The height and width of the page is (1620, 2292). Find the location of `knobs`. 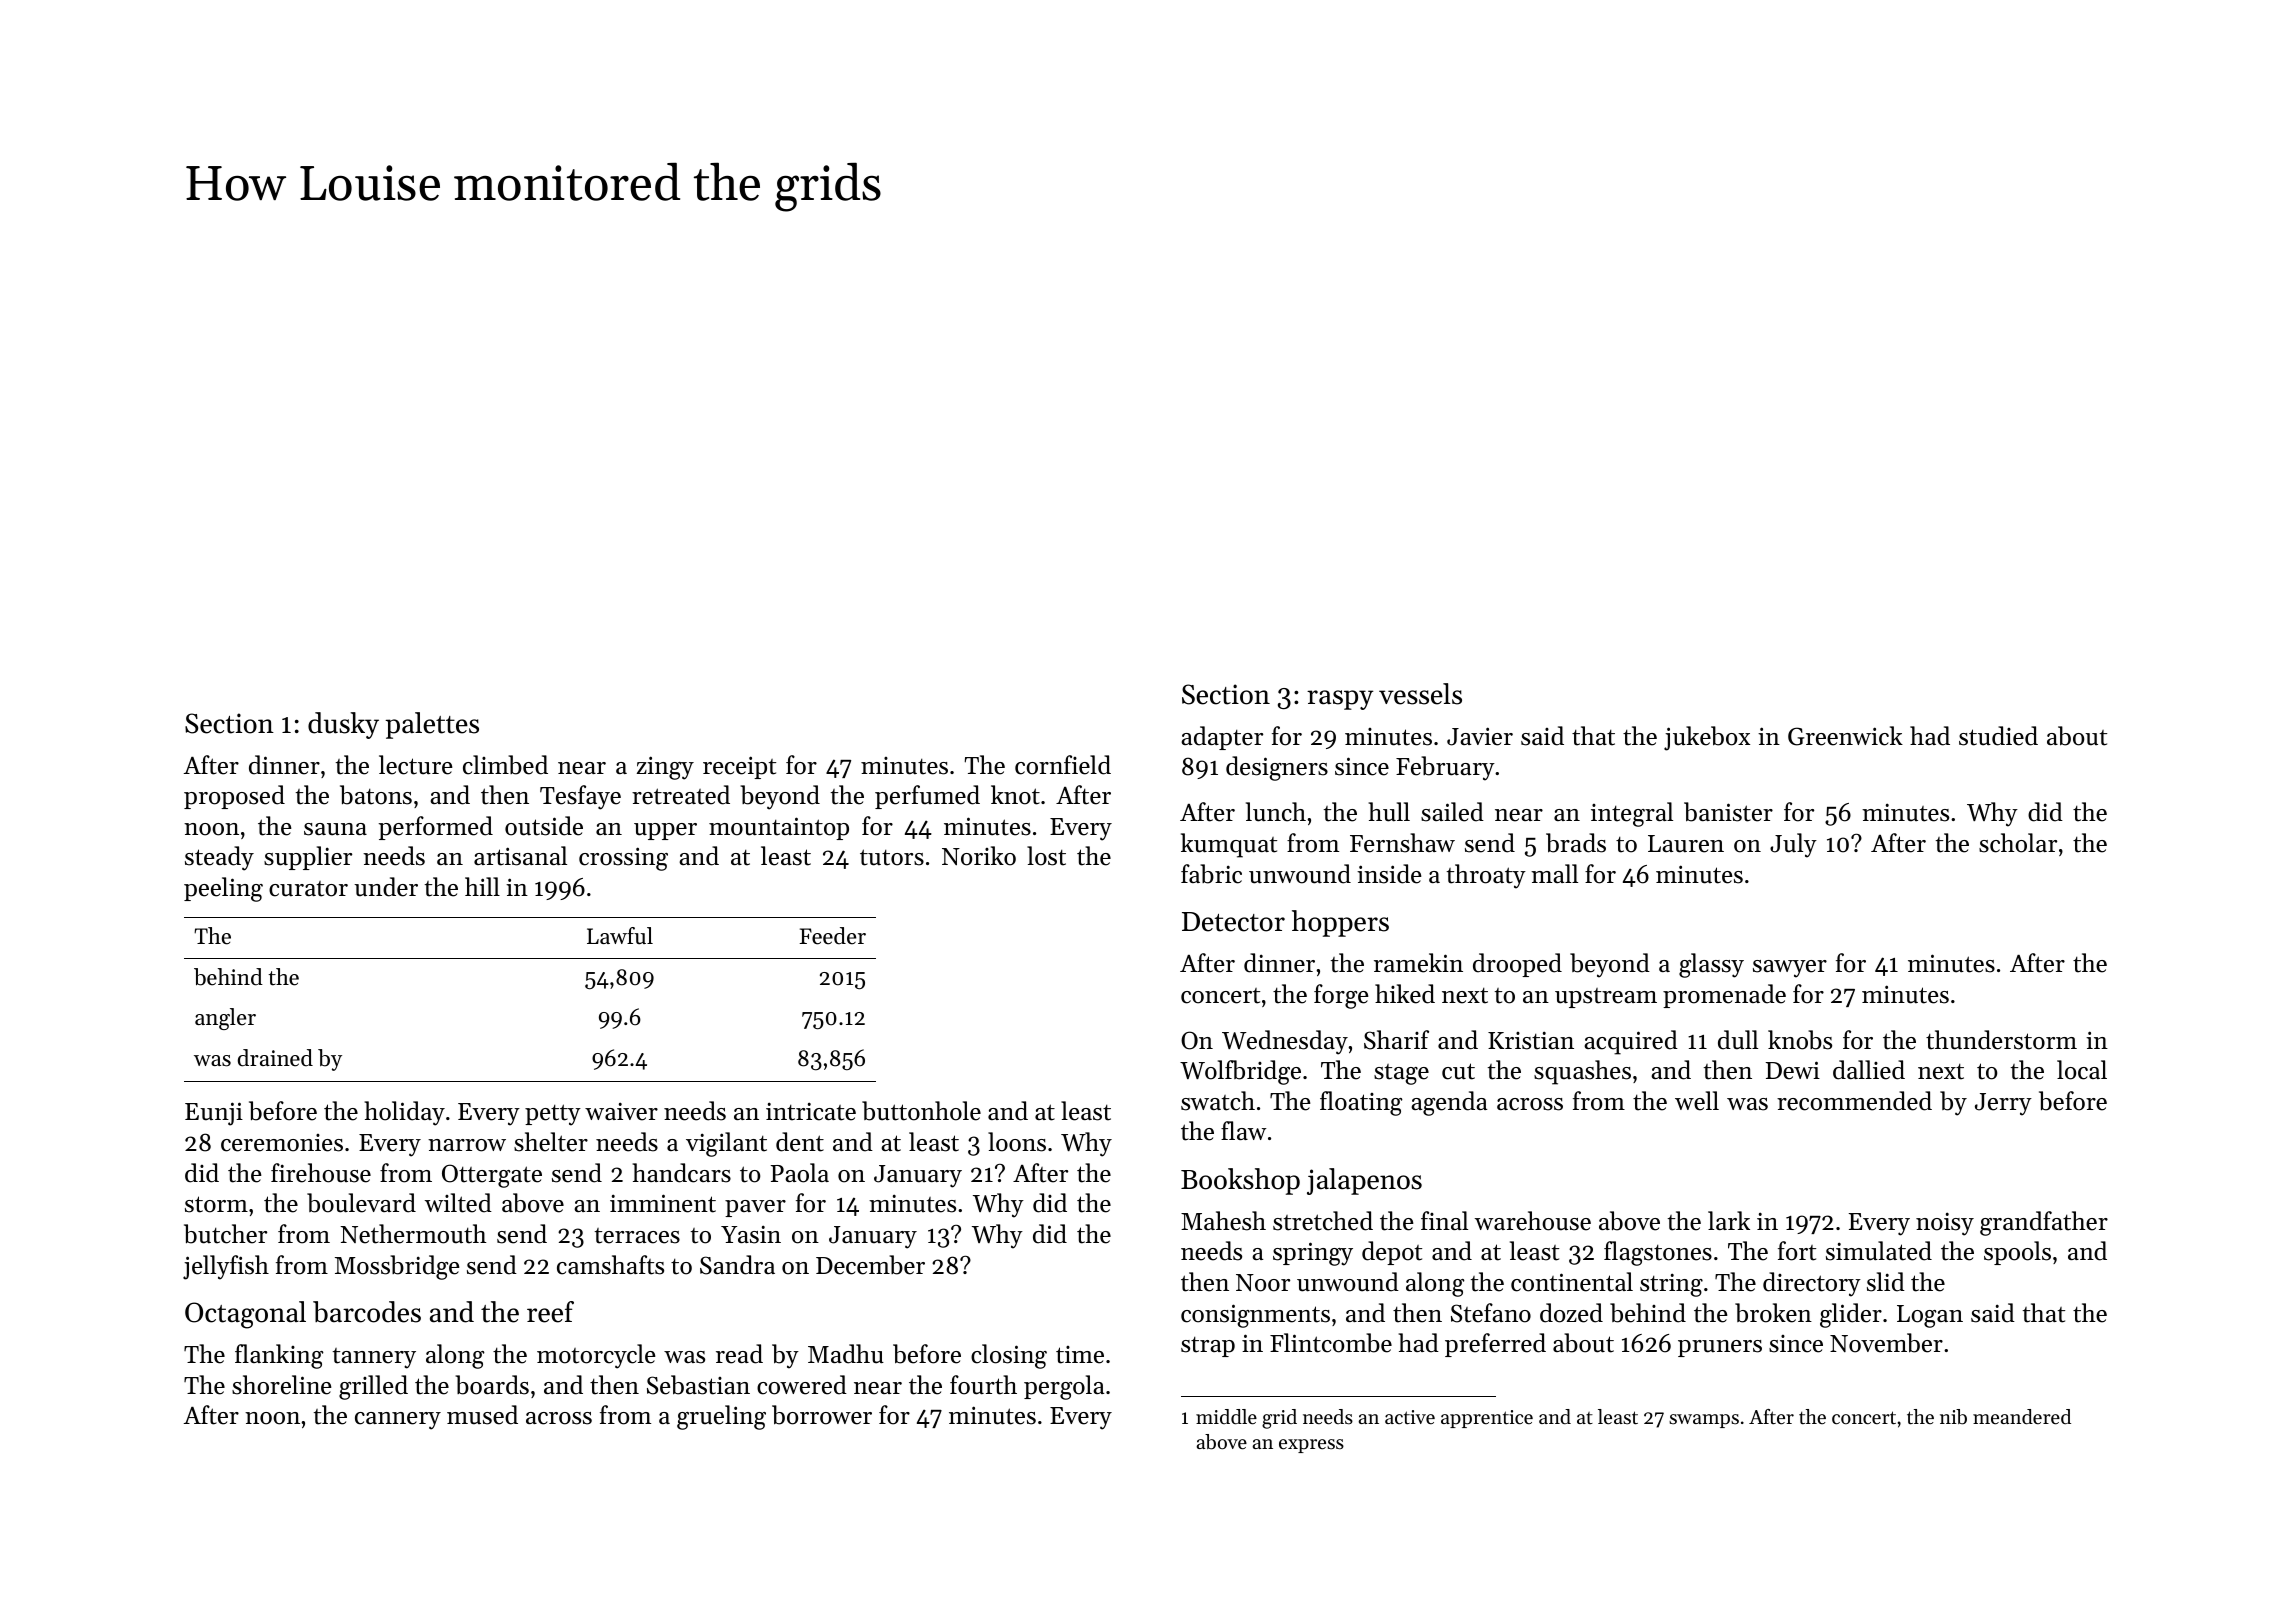

knobs is located at coordinates (1800, 1040).
